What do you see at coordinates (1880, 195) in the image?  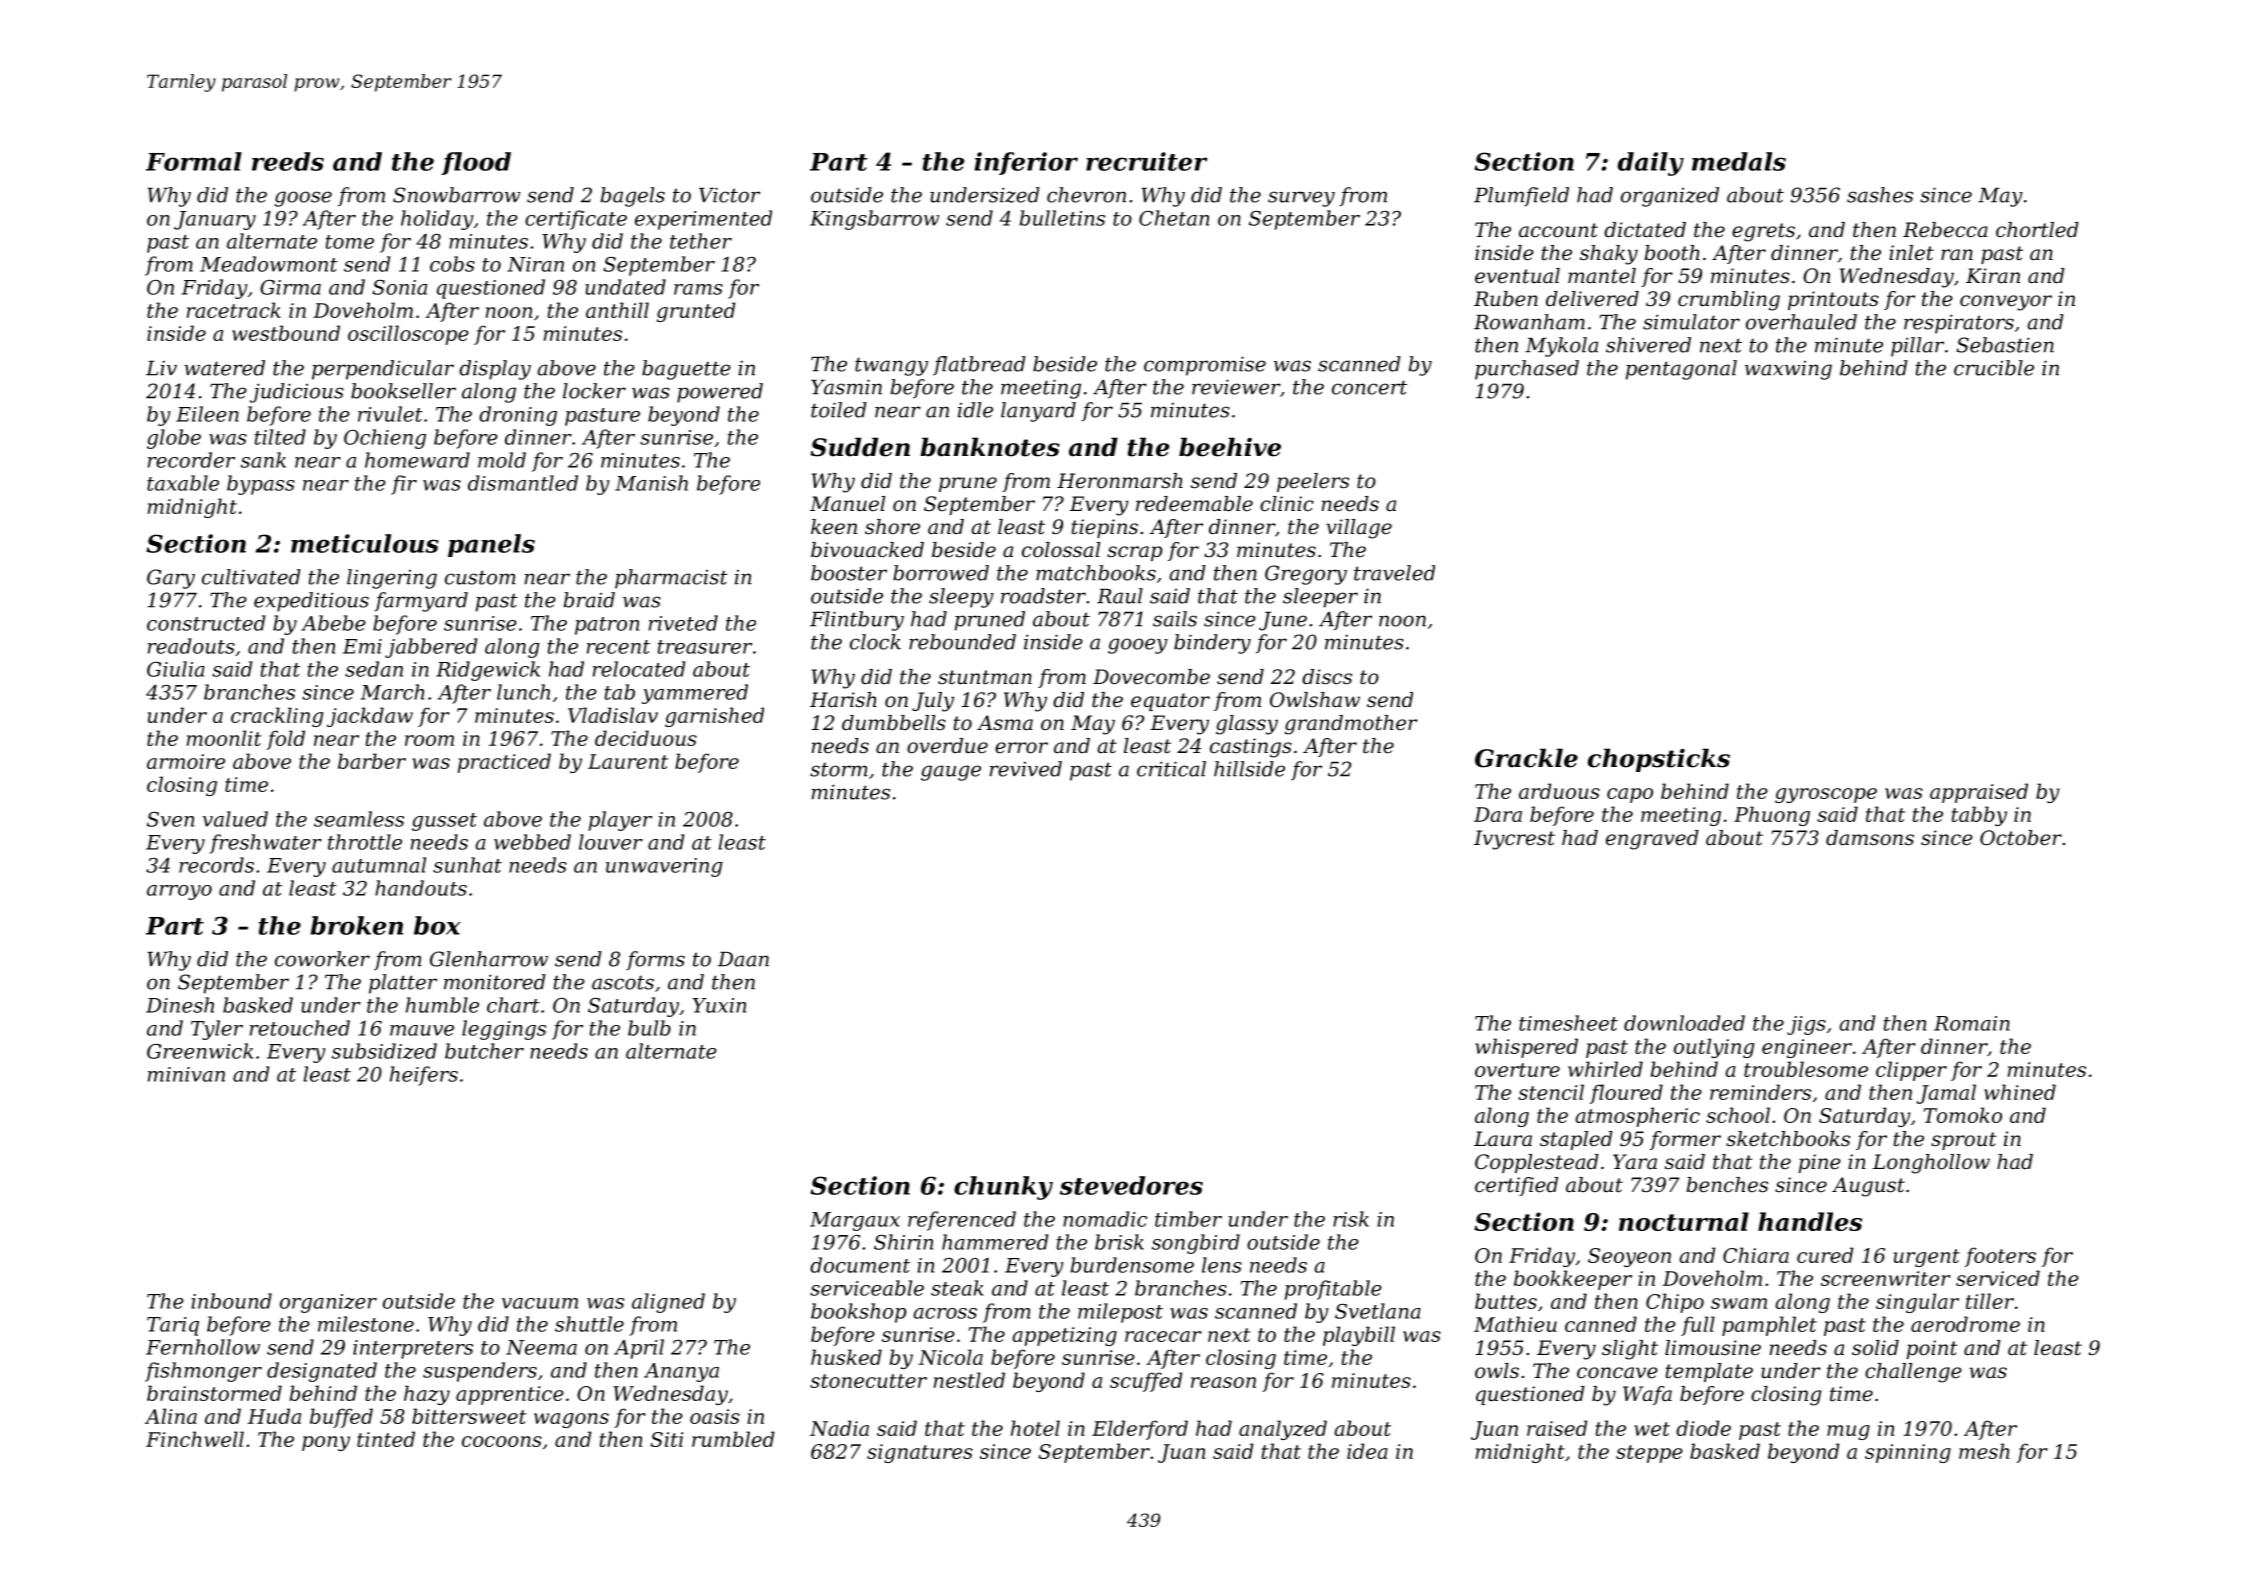 I see `sashes` at bounding box center [1880, 195].
